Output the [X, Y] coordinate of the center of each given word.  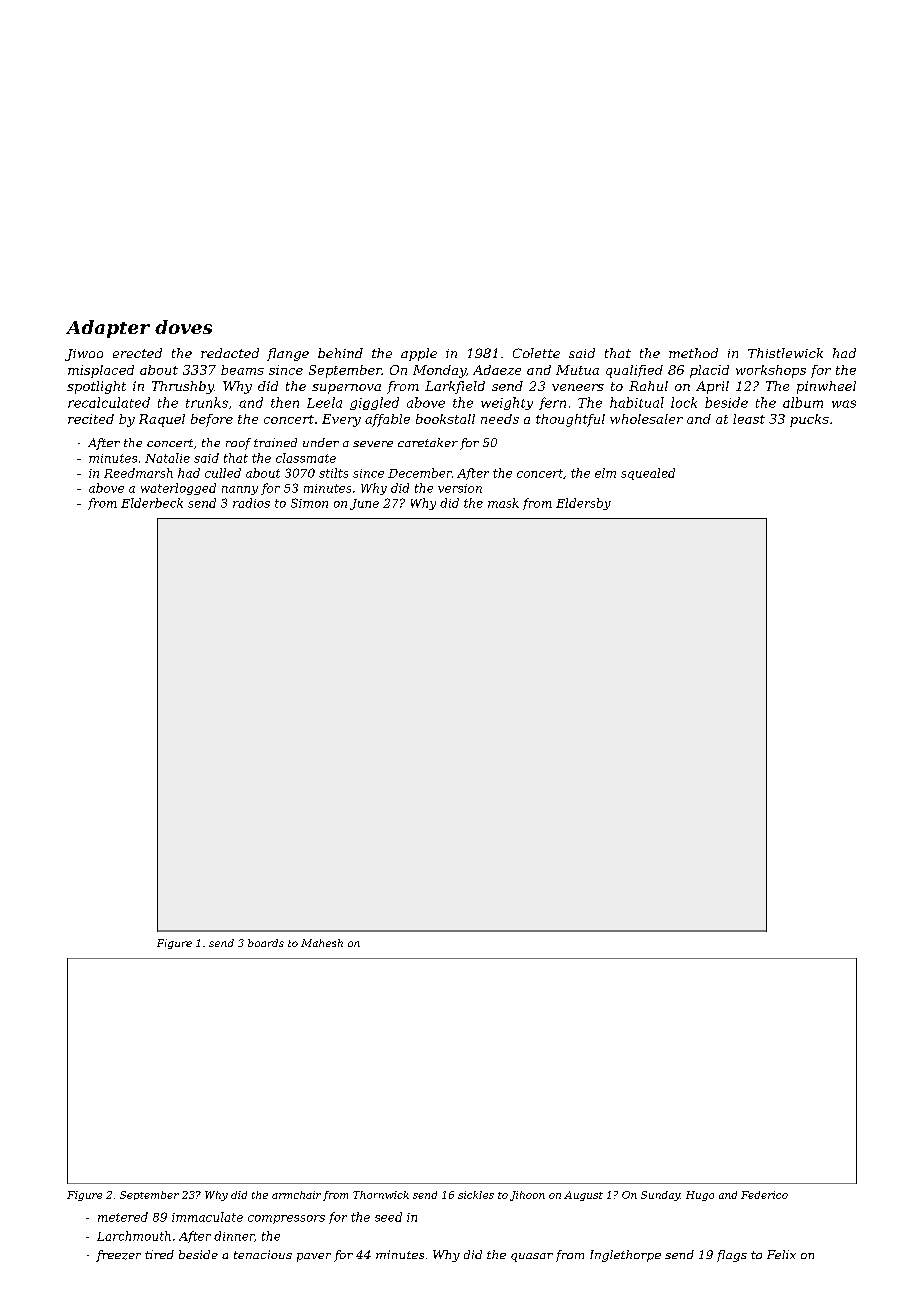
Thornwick [381, 1195]
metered [123, 1217]
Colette [536, 353]
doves [183, 327]
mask [503, 503]
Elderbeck [152, 503]
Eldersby [583, 504]
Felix [781, 1254]
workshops [771, 371]
